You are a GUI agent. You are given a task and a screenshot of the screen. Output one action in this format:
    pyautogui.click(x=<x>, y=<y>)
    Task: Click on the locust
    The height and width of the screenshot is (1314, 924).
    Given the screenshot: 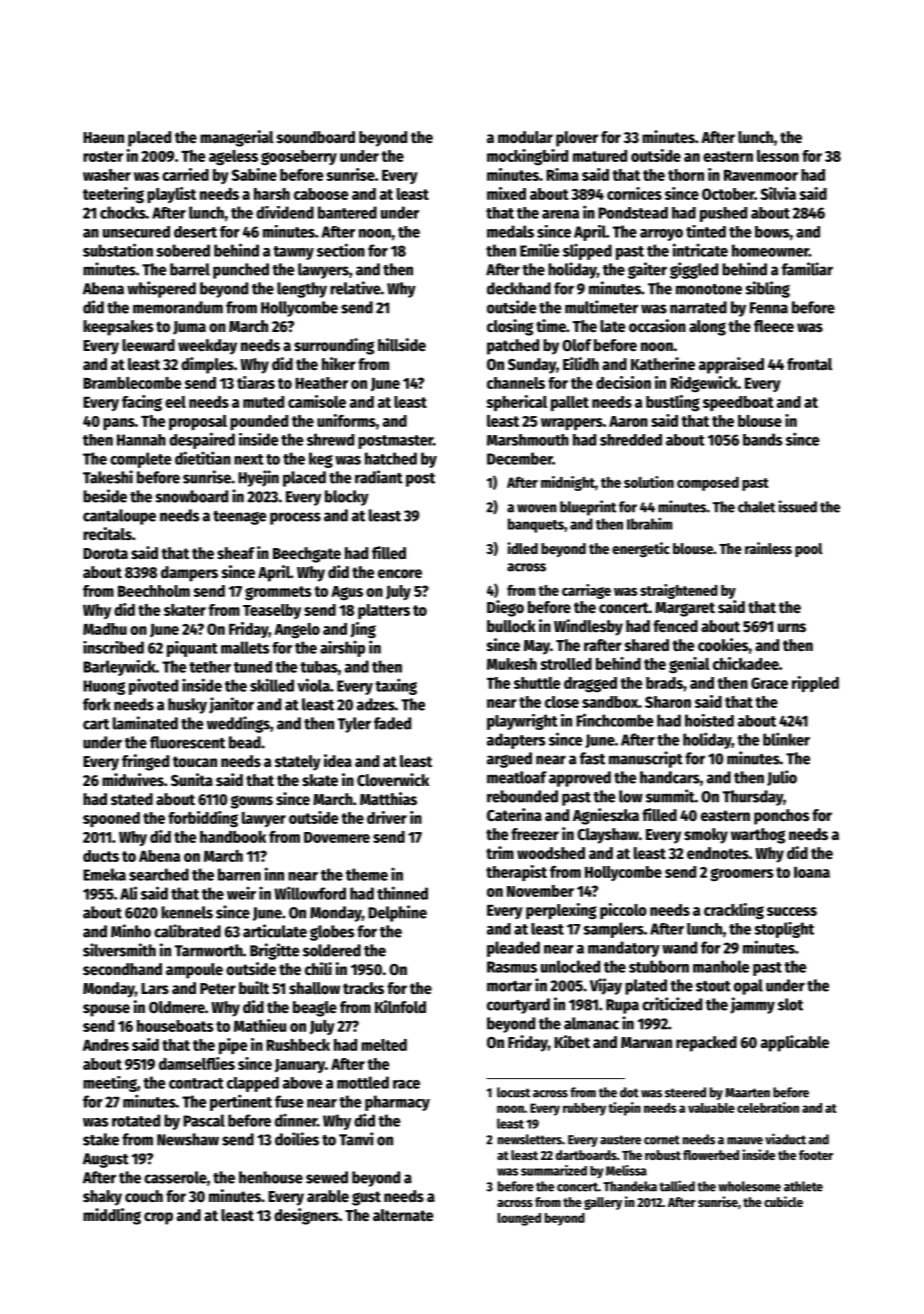 What is the action you would take?
    pyautogui.click(x=513, y=1092)
